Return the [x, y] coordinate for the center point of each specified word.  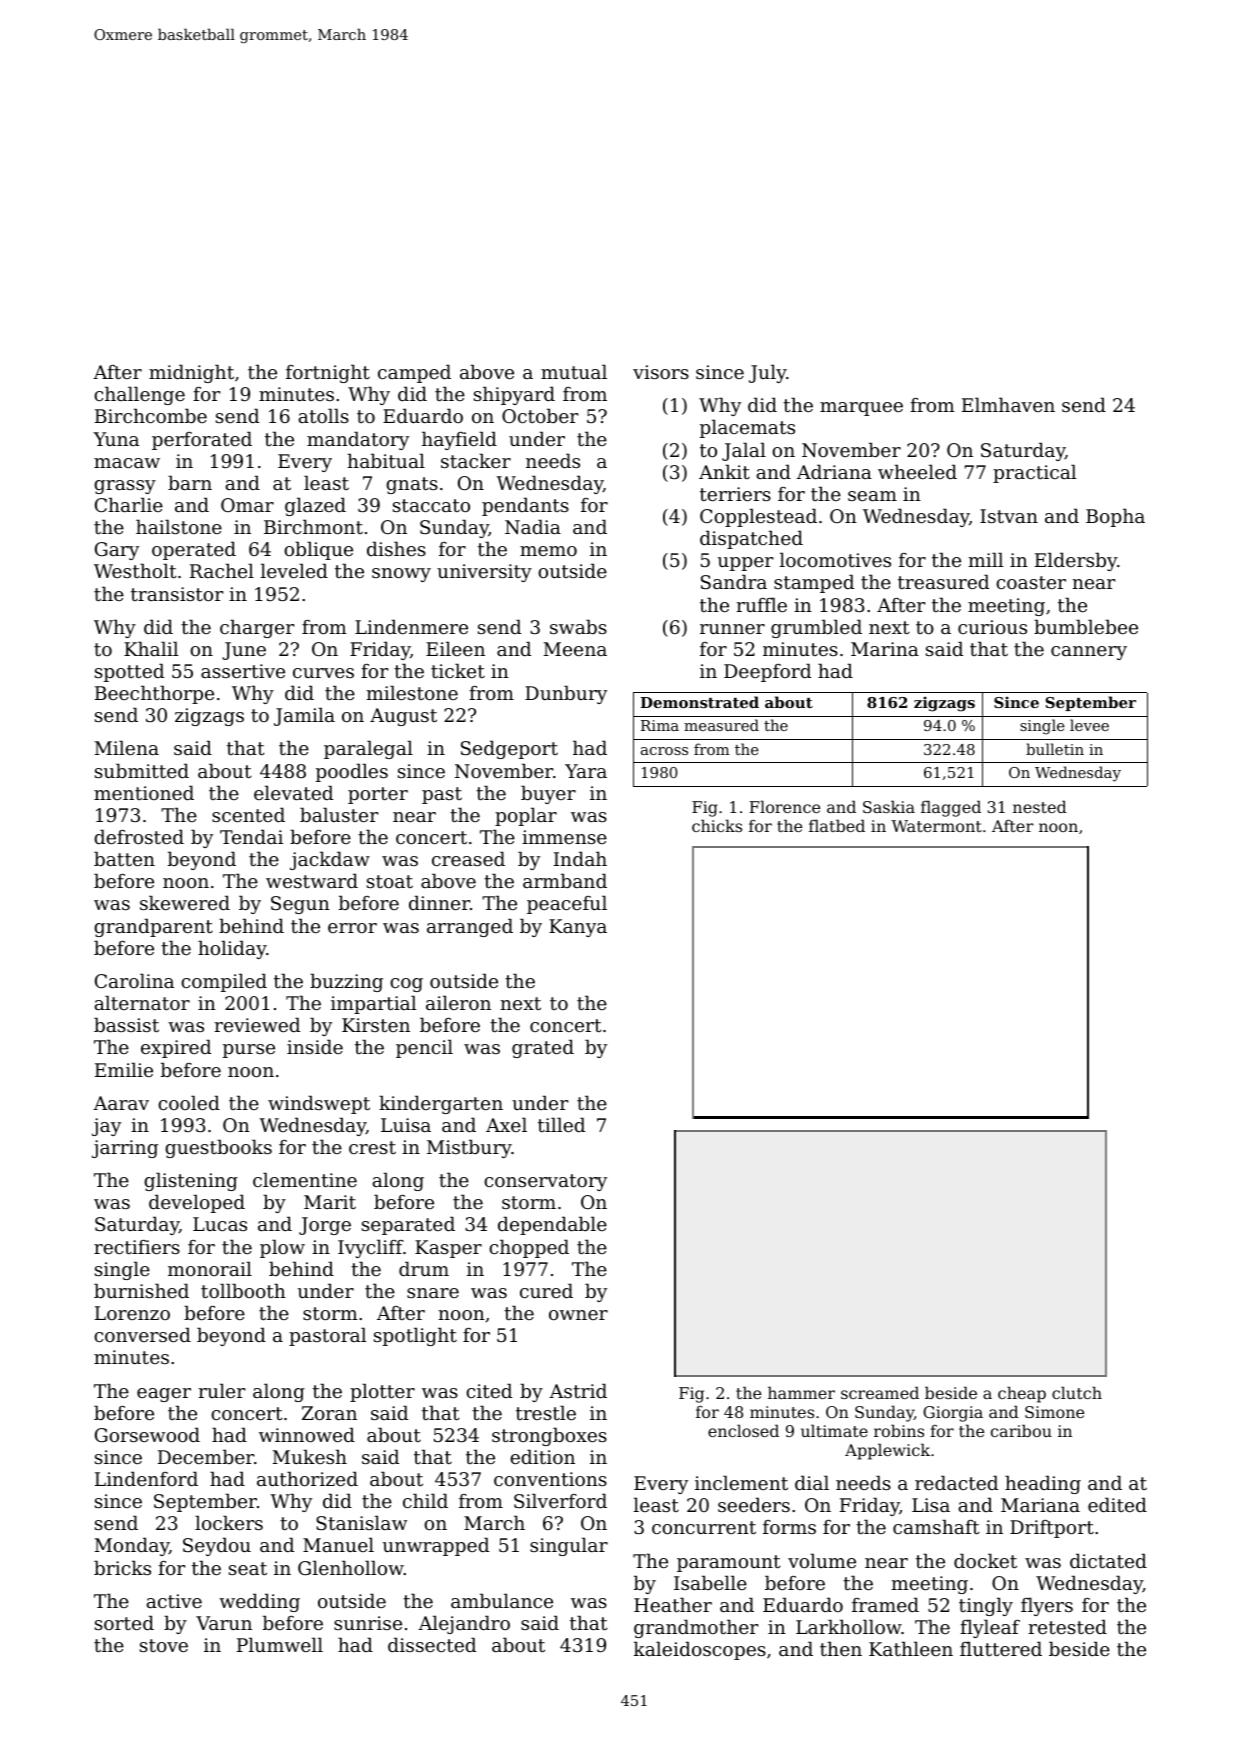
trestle [546, 1412]
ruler [222, 1390]
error [352, 928]
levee [1089, 725]
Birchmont [313, 526]
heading [1043, 1484]
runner [732, 629]
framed [885, 1604]
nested [1040, 806]
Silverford [560, 1500]
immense [564, 837]
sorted [124, 1622]
